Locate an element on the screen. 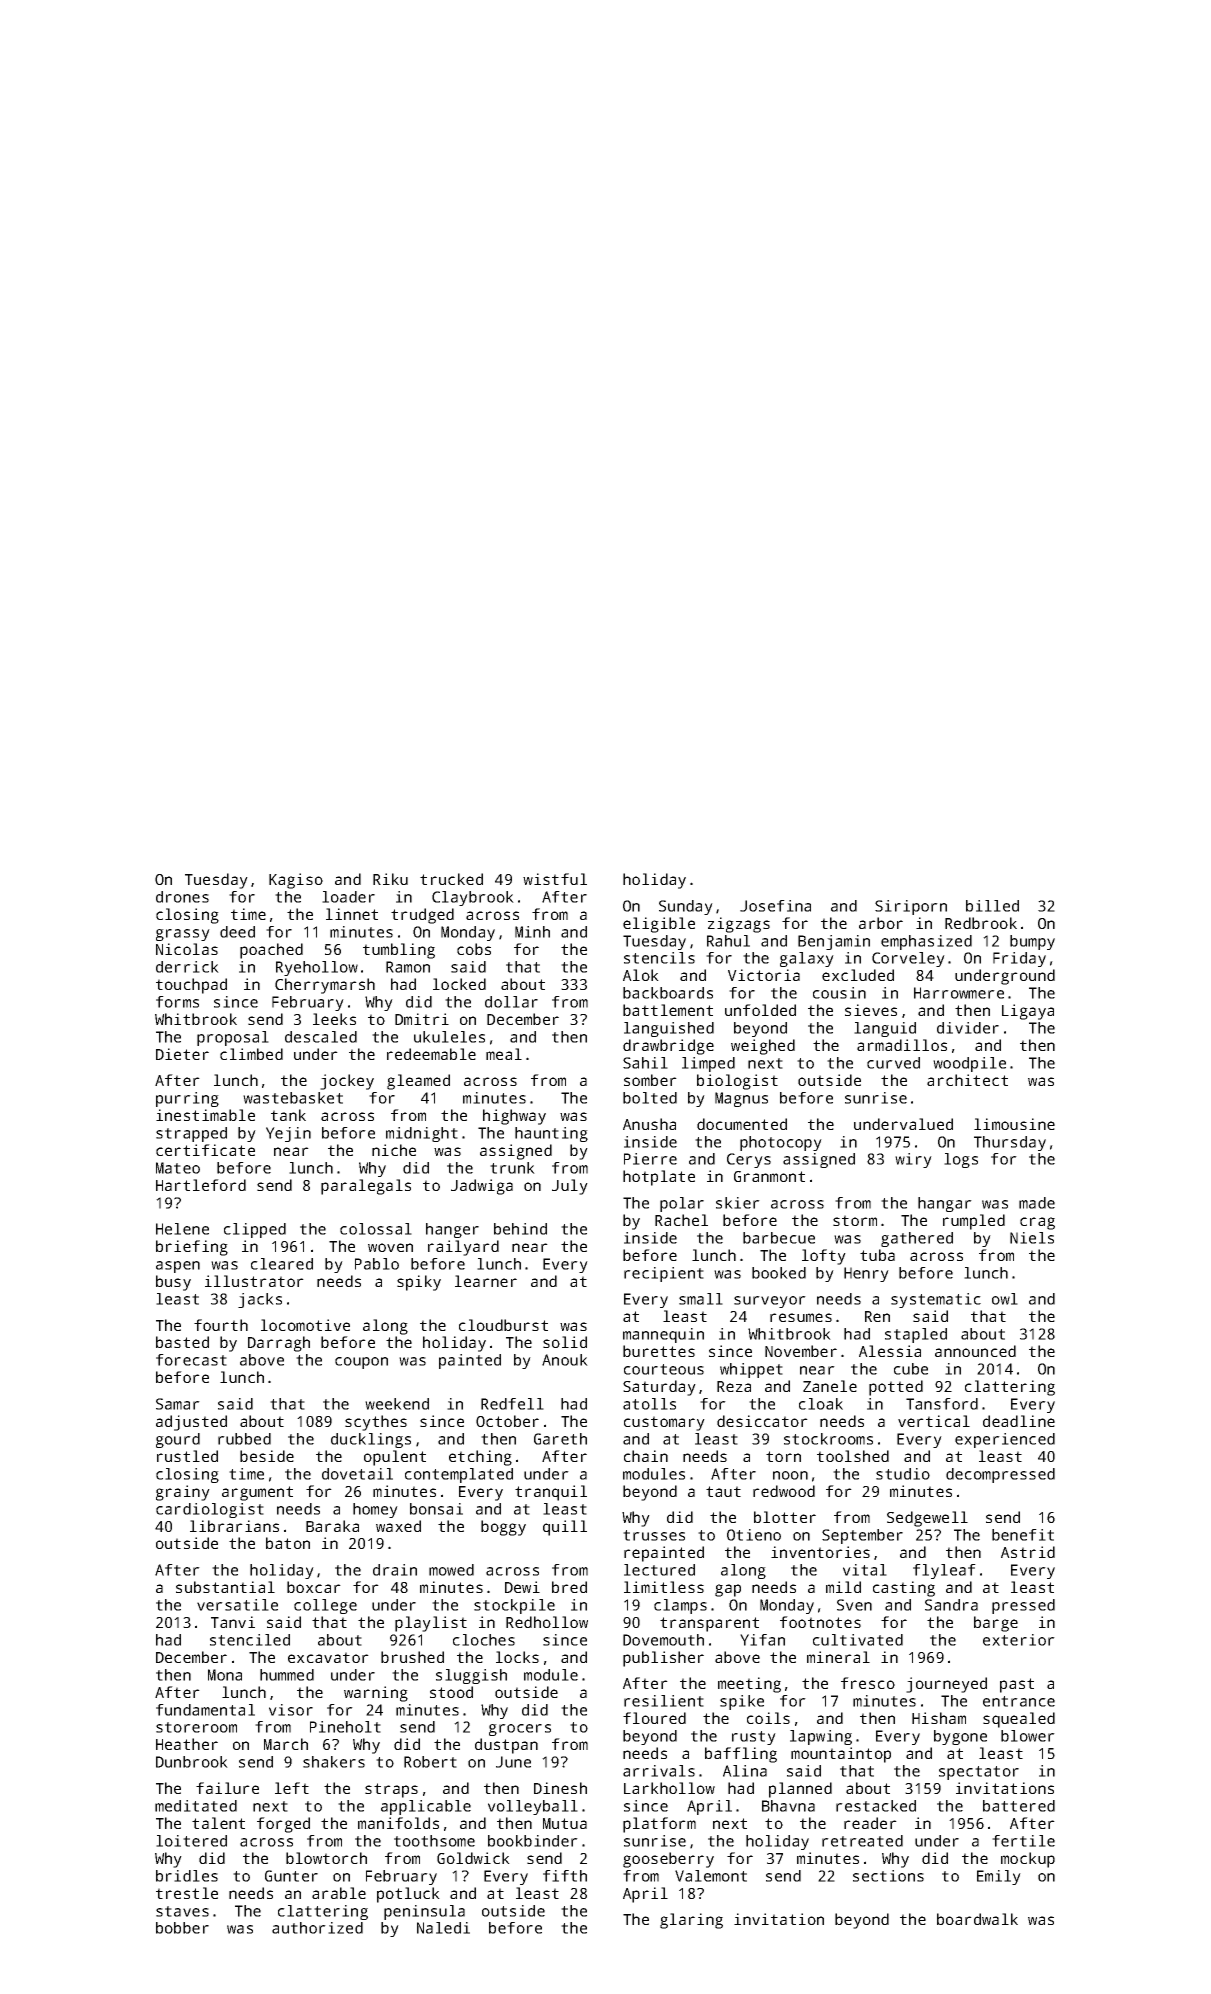 This screenshot has height=1994, width=1211. wistful is located at coordinates (555, 879).
